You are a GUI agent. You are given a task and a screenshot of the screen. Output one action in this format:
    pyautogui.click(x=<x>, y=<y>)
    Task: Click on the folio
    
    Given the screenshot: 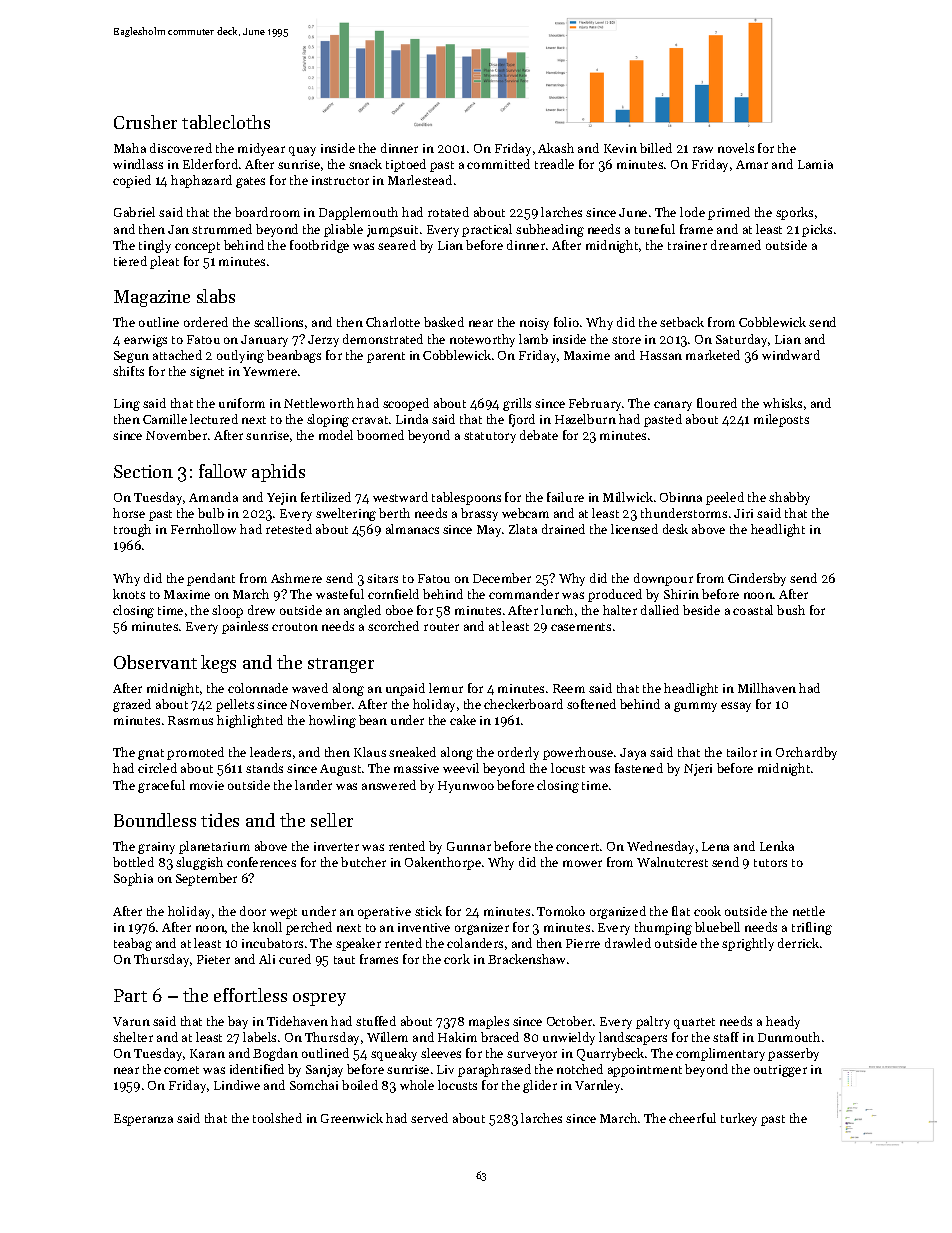 What is the action you would take?
    pyautogui.click(x=566, y=322)
